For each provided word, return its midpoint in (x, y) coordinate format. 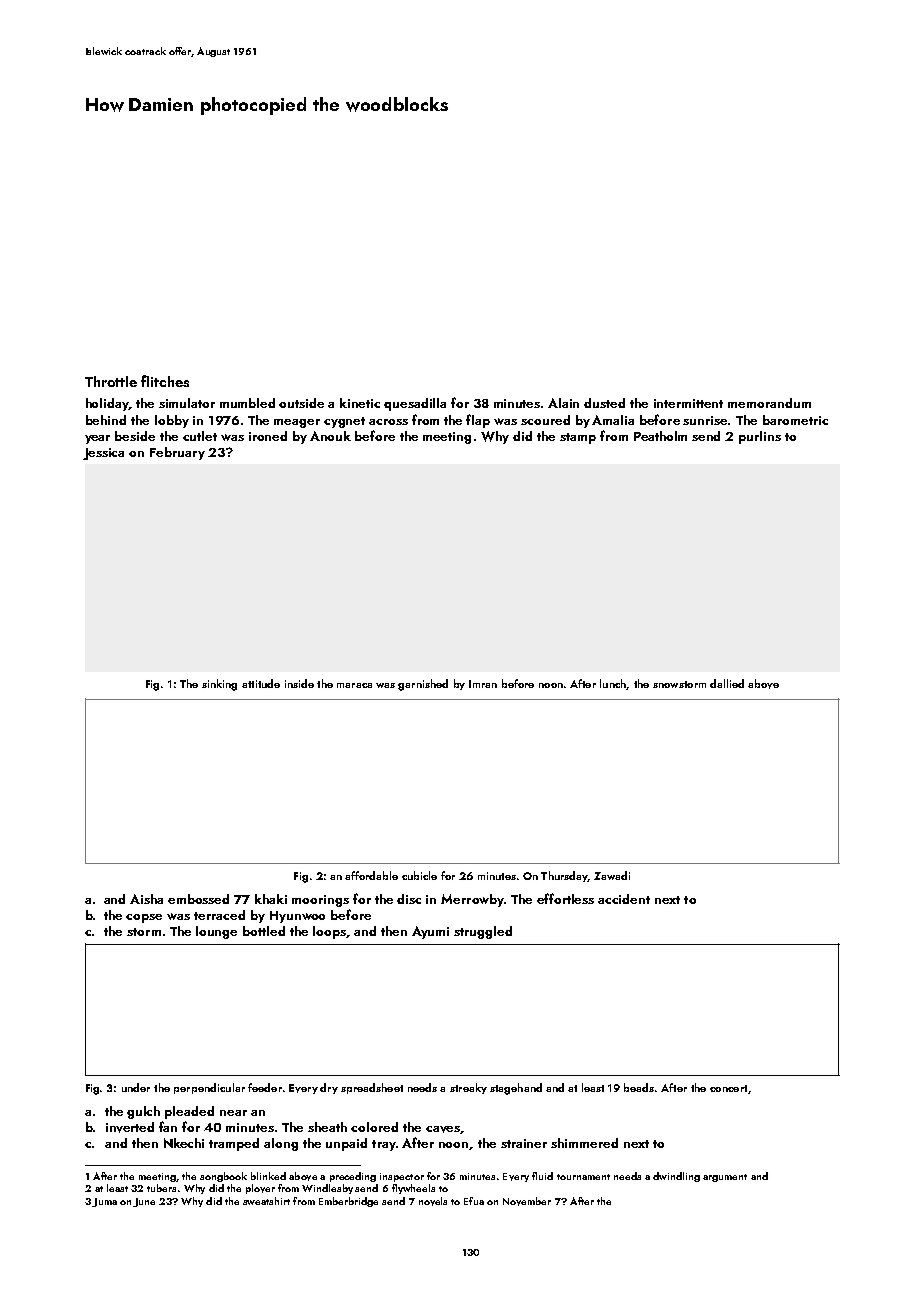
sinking (219, 685)
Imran (483, 684)
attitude (261, 683)
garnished (423, 685)
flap (478, 421)
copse (144, 918)
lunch (613, 684)
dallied (727, 683)
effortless (565, 898)
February (177, 453)
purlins (760, 437)
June (144, 1202)
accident (624, 899)
